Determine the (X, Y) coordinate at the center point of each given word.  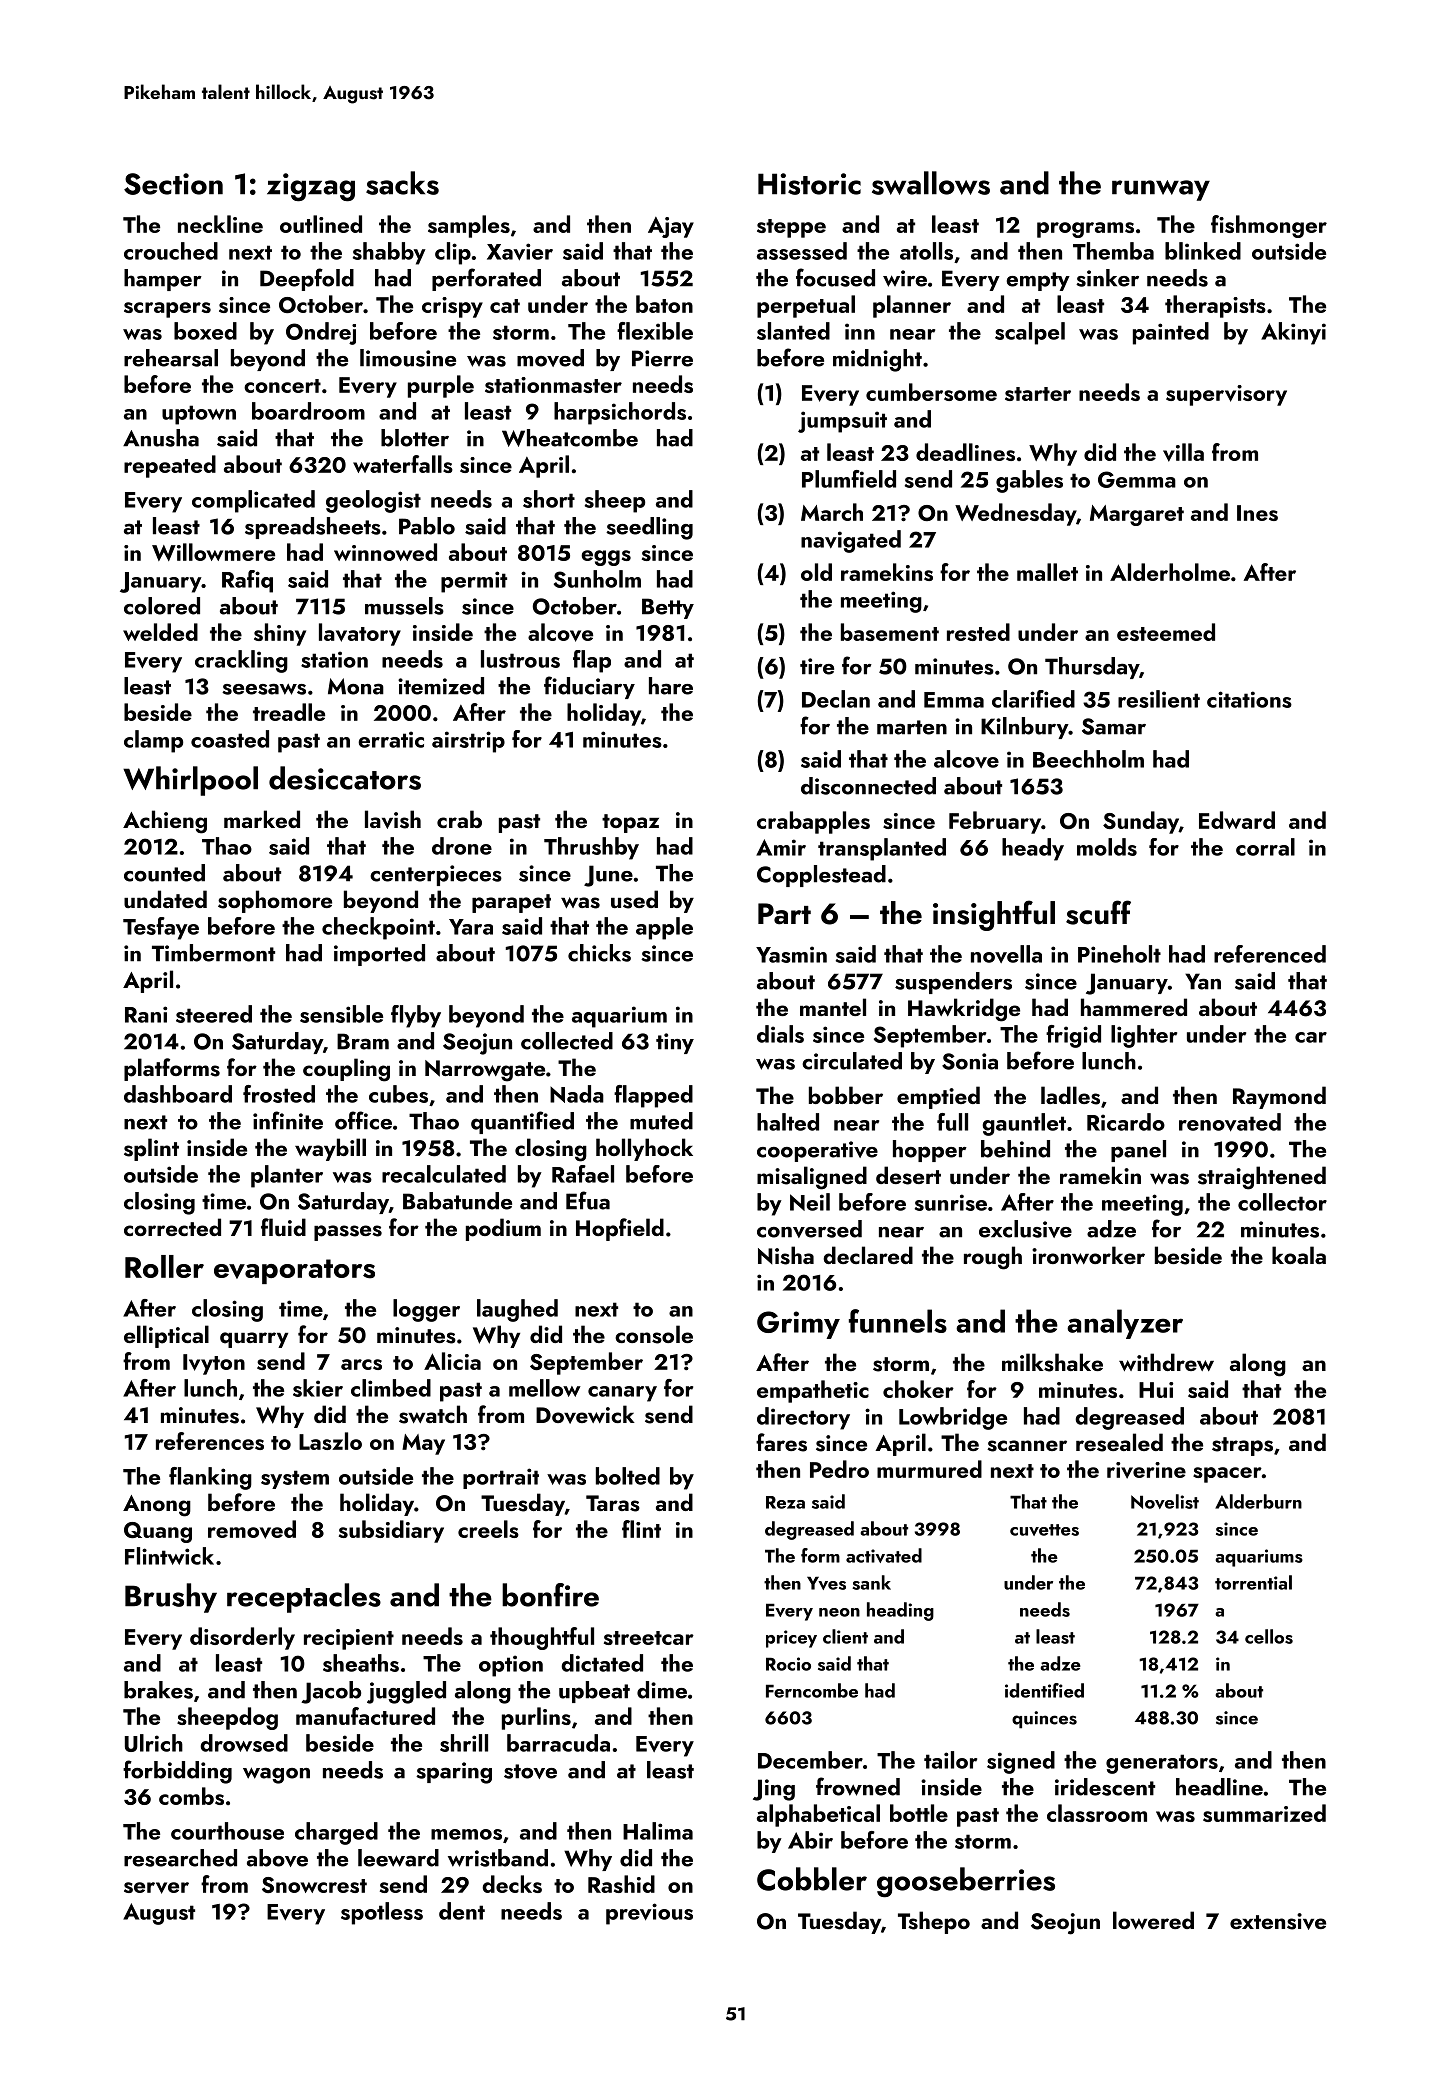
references (210, 1441)
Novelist (1165, 1501)
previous (649, 1914)
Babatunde (457, 1201)
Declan (836, 699)
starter (1038, 394)
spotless (382, 1913)
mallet (1047, 572)
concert (282, 386)
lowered (1153, 1920)
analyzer (1125, 1324)
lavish (393, 819)
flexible (655, 331)
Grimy (798, 1325)
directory (803, 1418)
